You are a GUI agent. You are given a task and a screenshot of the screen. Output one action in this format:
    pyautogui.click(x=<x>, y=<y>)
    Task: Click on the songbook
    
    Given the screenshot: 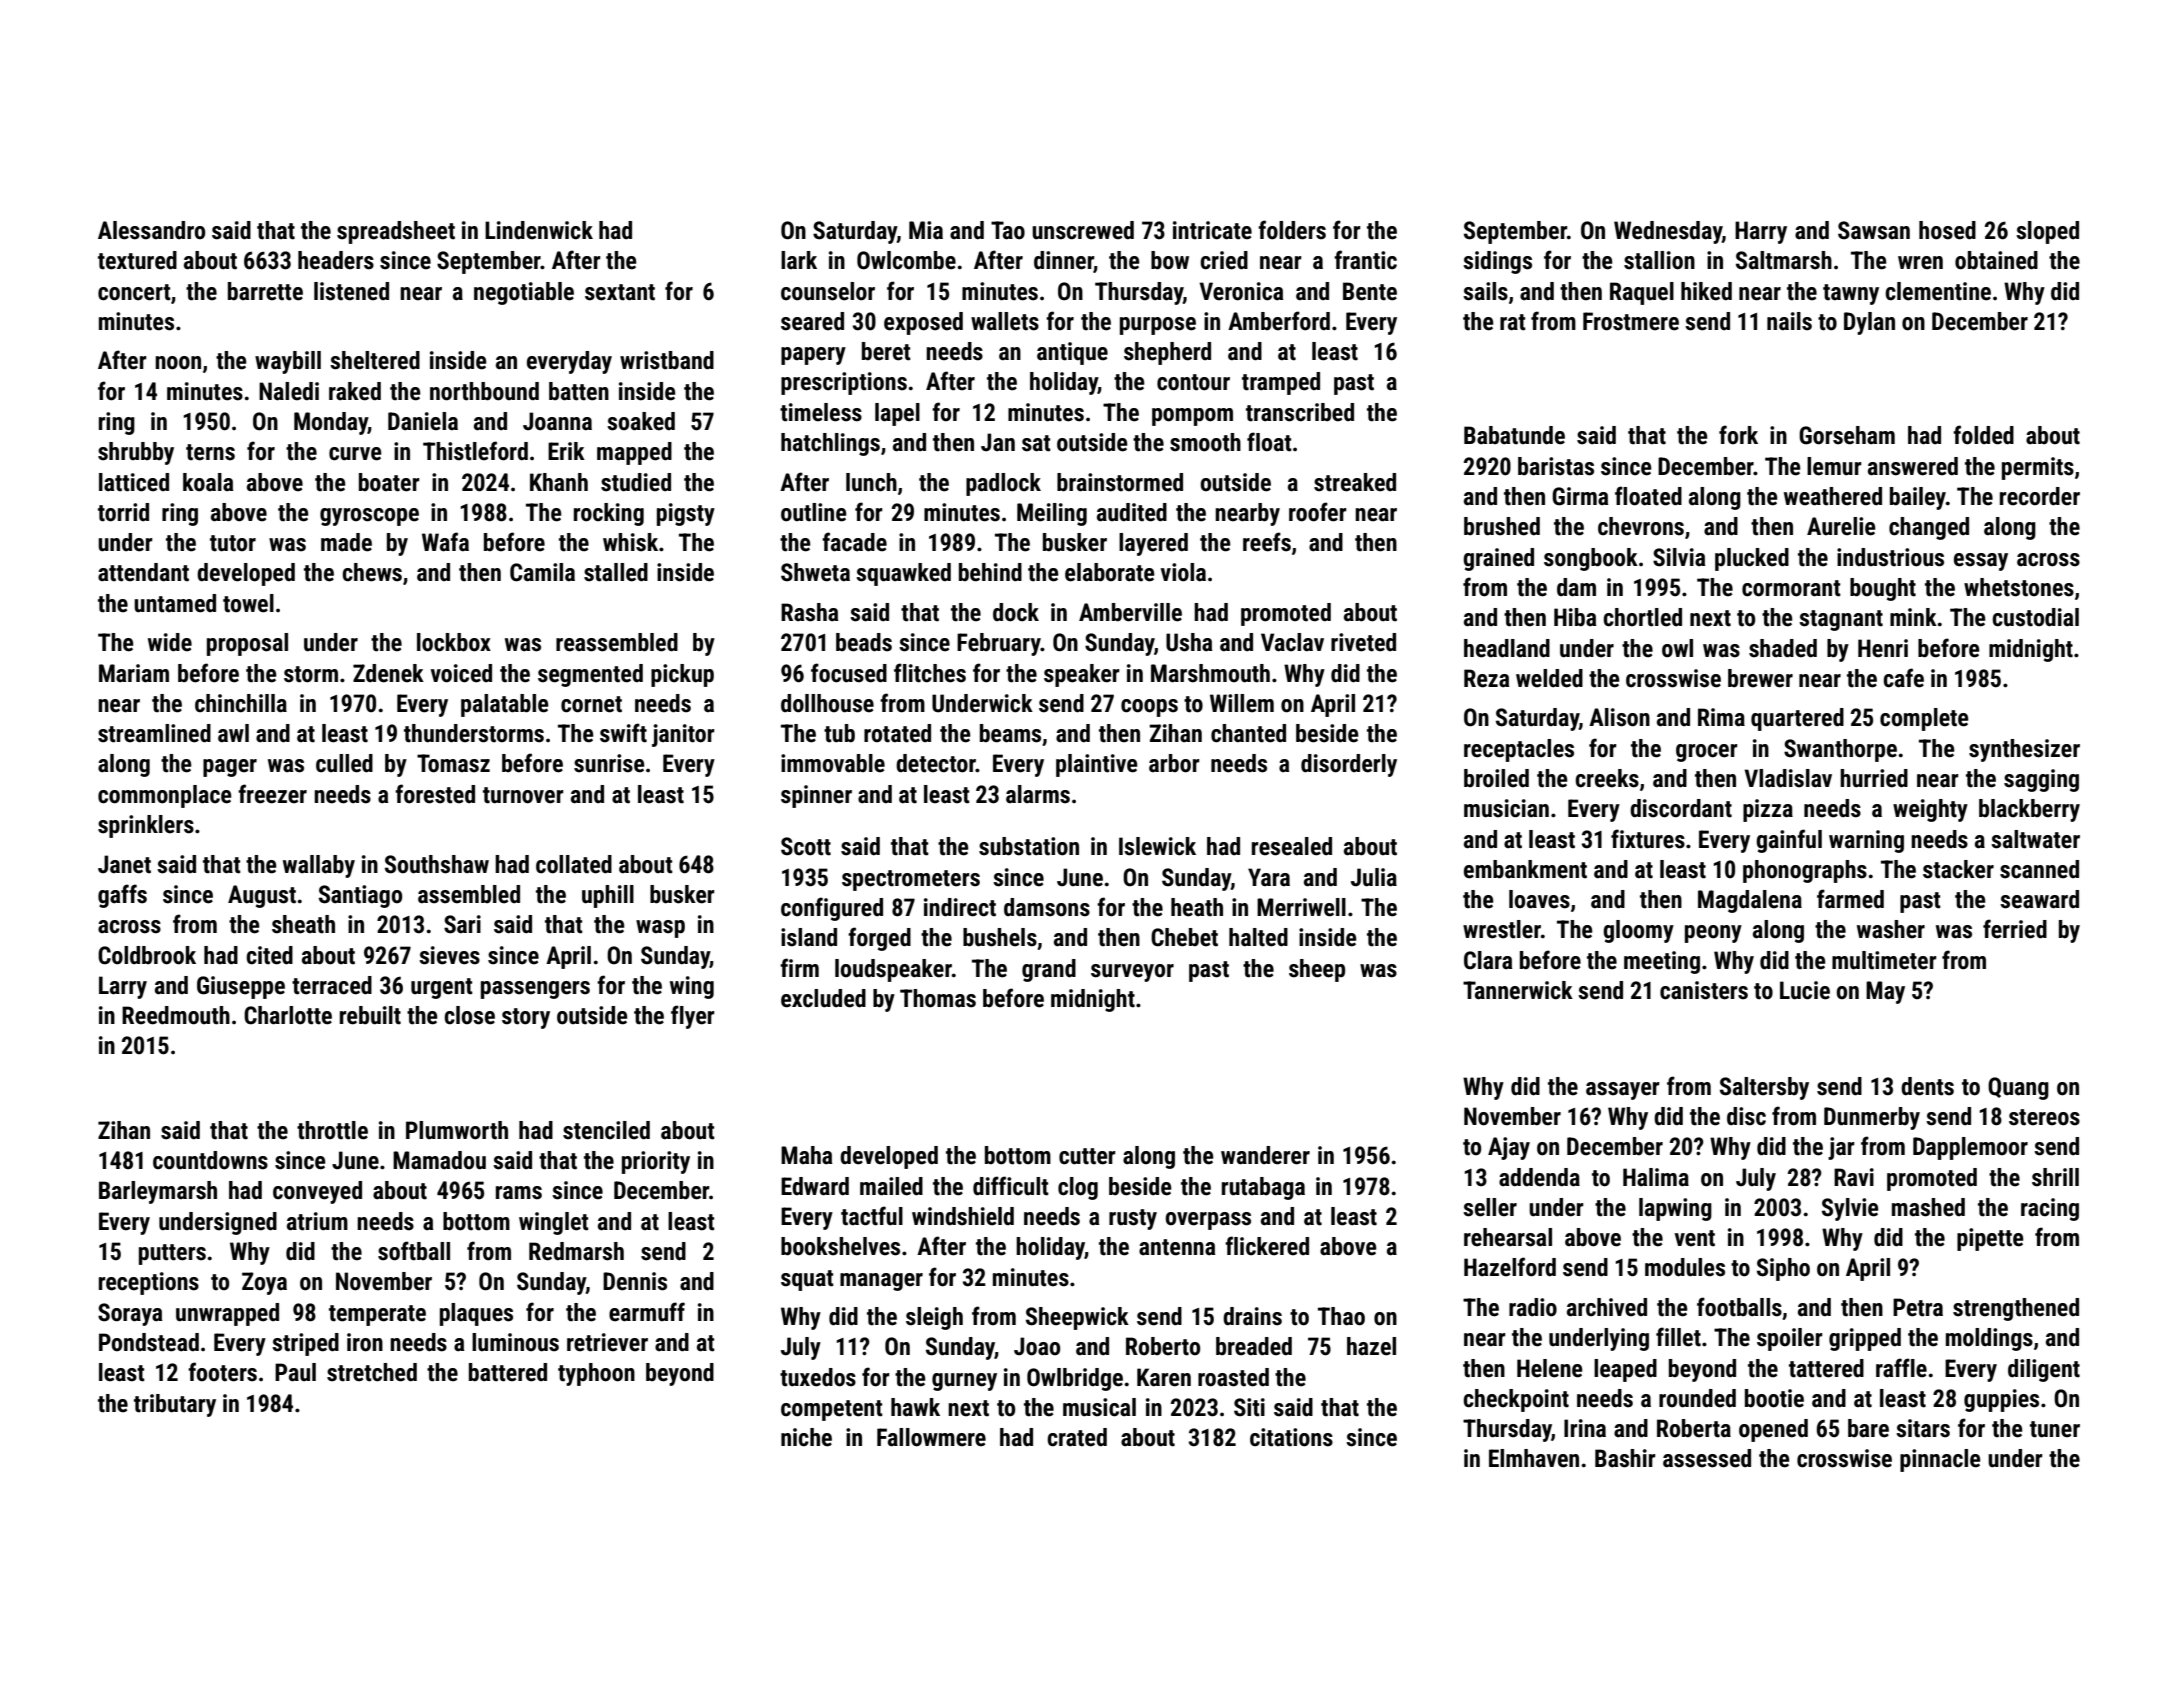 What is the action you would take?
    pyautogui.click(x=1591, y=559)
